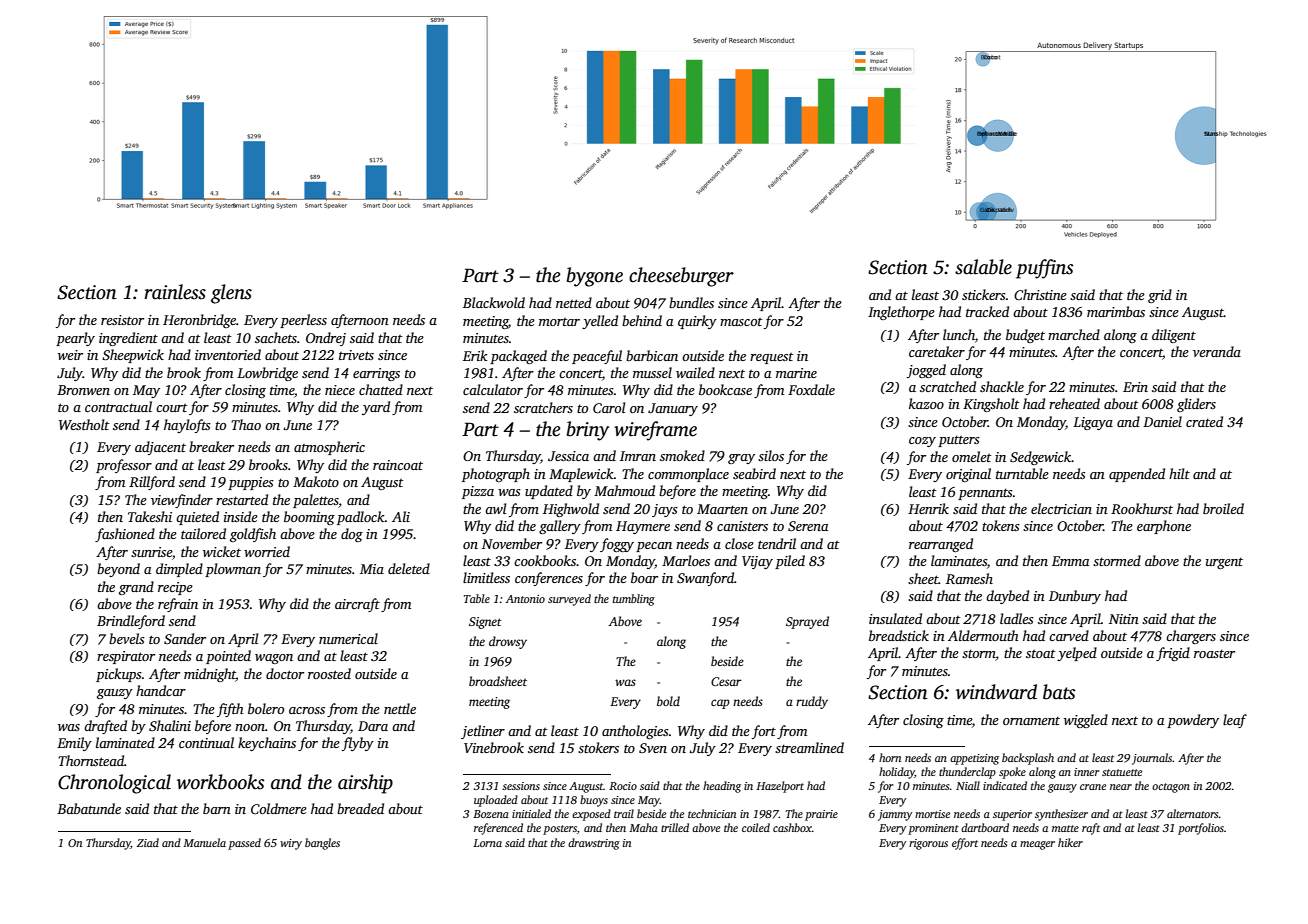  What do you see at coordinates (675, 827) in the screenshot?
I see `trilled` at bounding box center [675, 827].
